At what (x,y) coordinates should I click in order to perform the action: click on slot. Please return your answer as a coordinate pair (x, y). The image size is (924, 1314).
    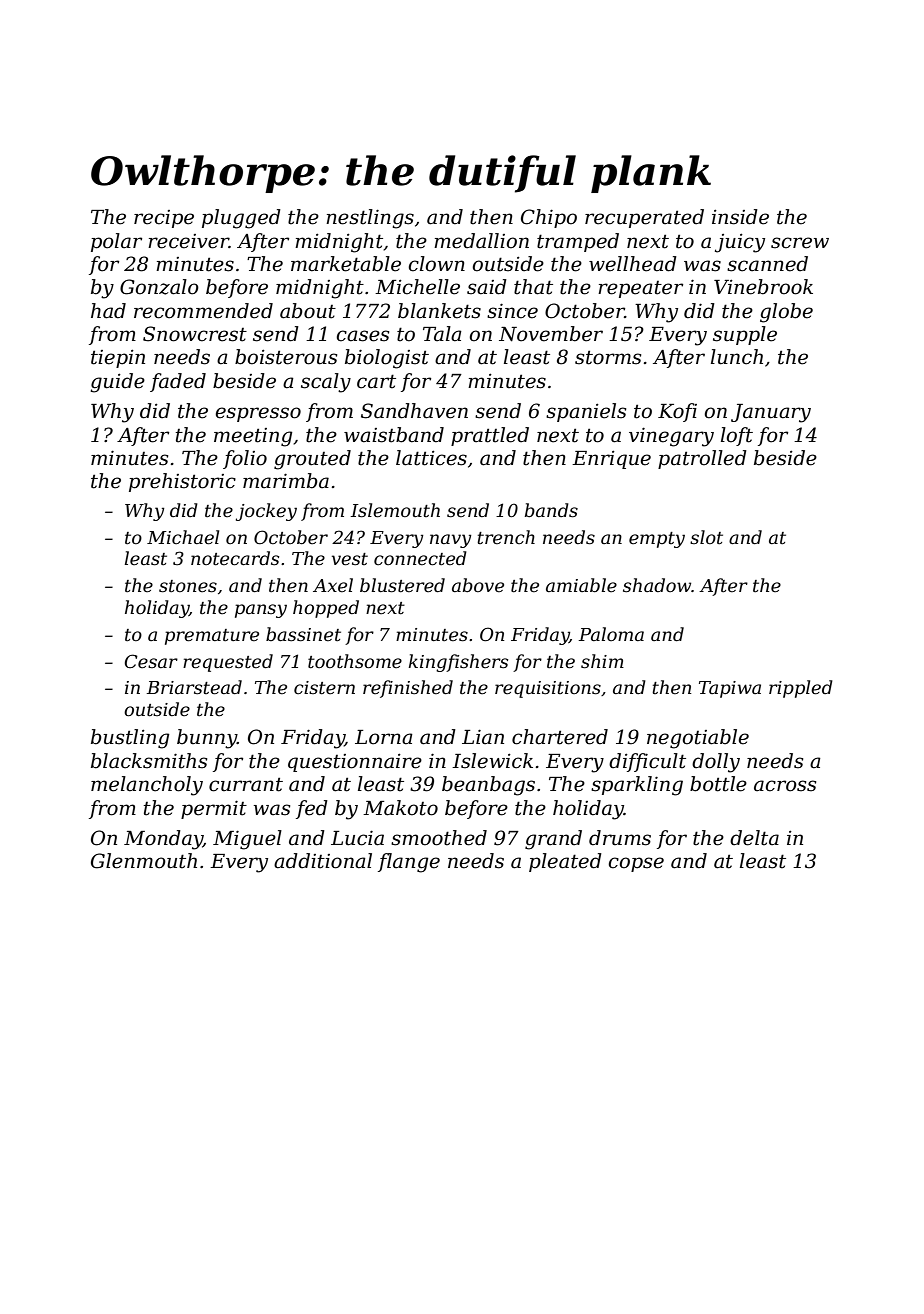
    Looking at the image, I should click on (706, 537).
